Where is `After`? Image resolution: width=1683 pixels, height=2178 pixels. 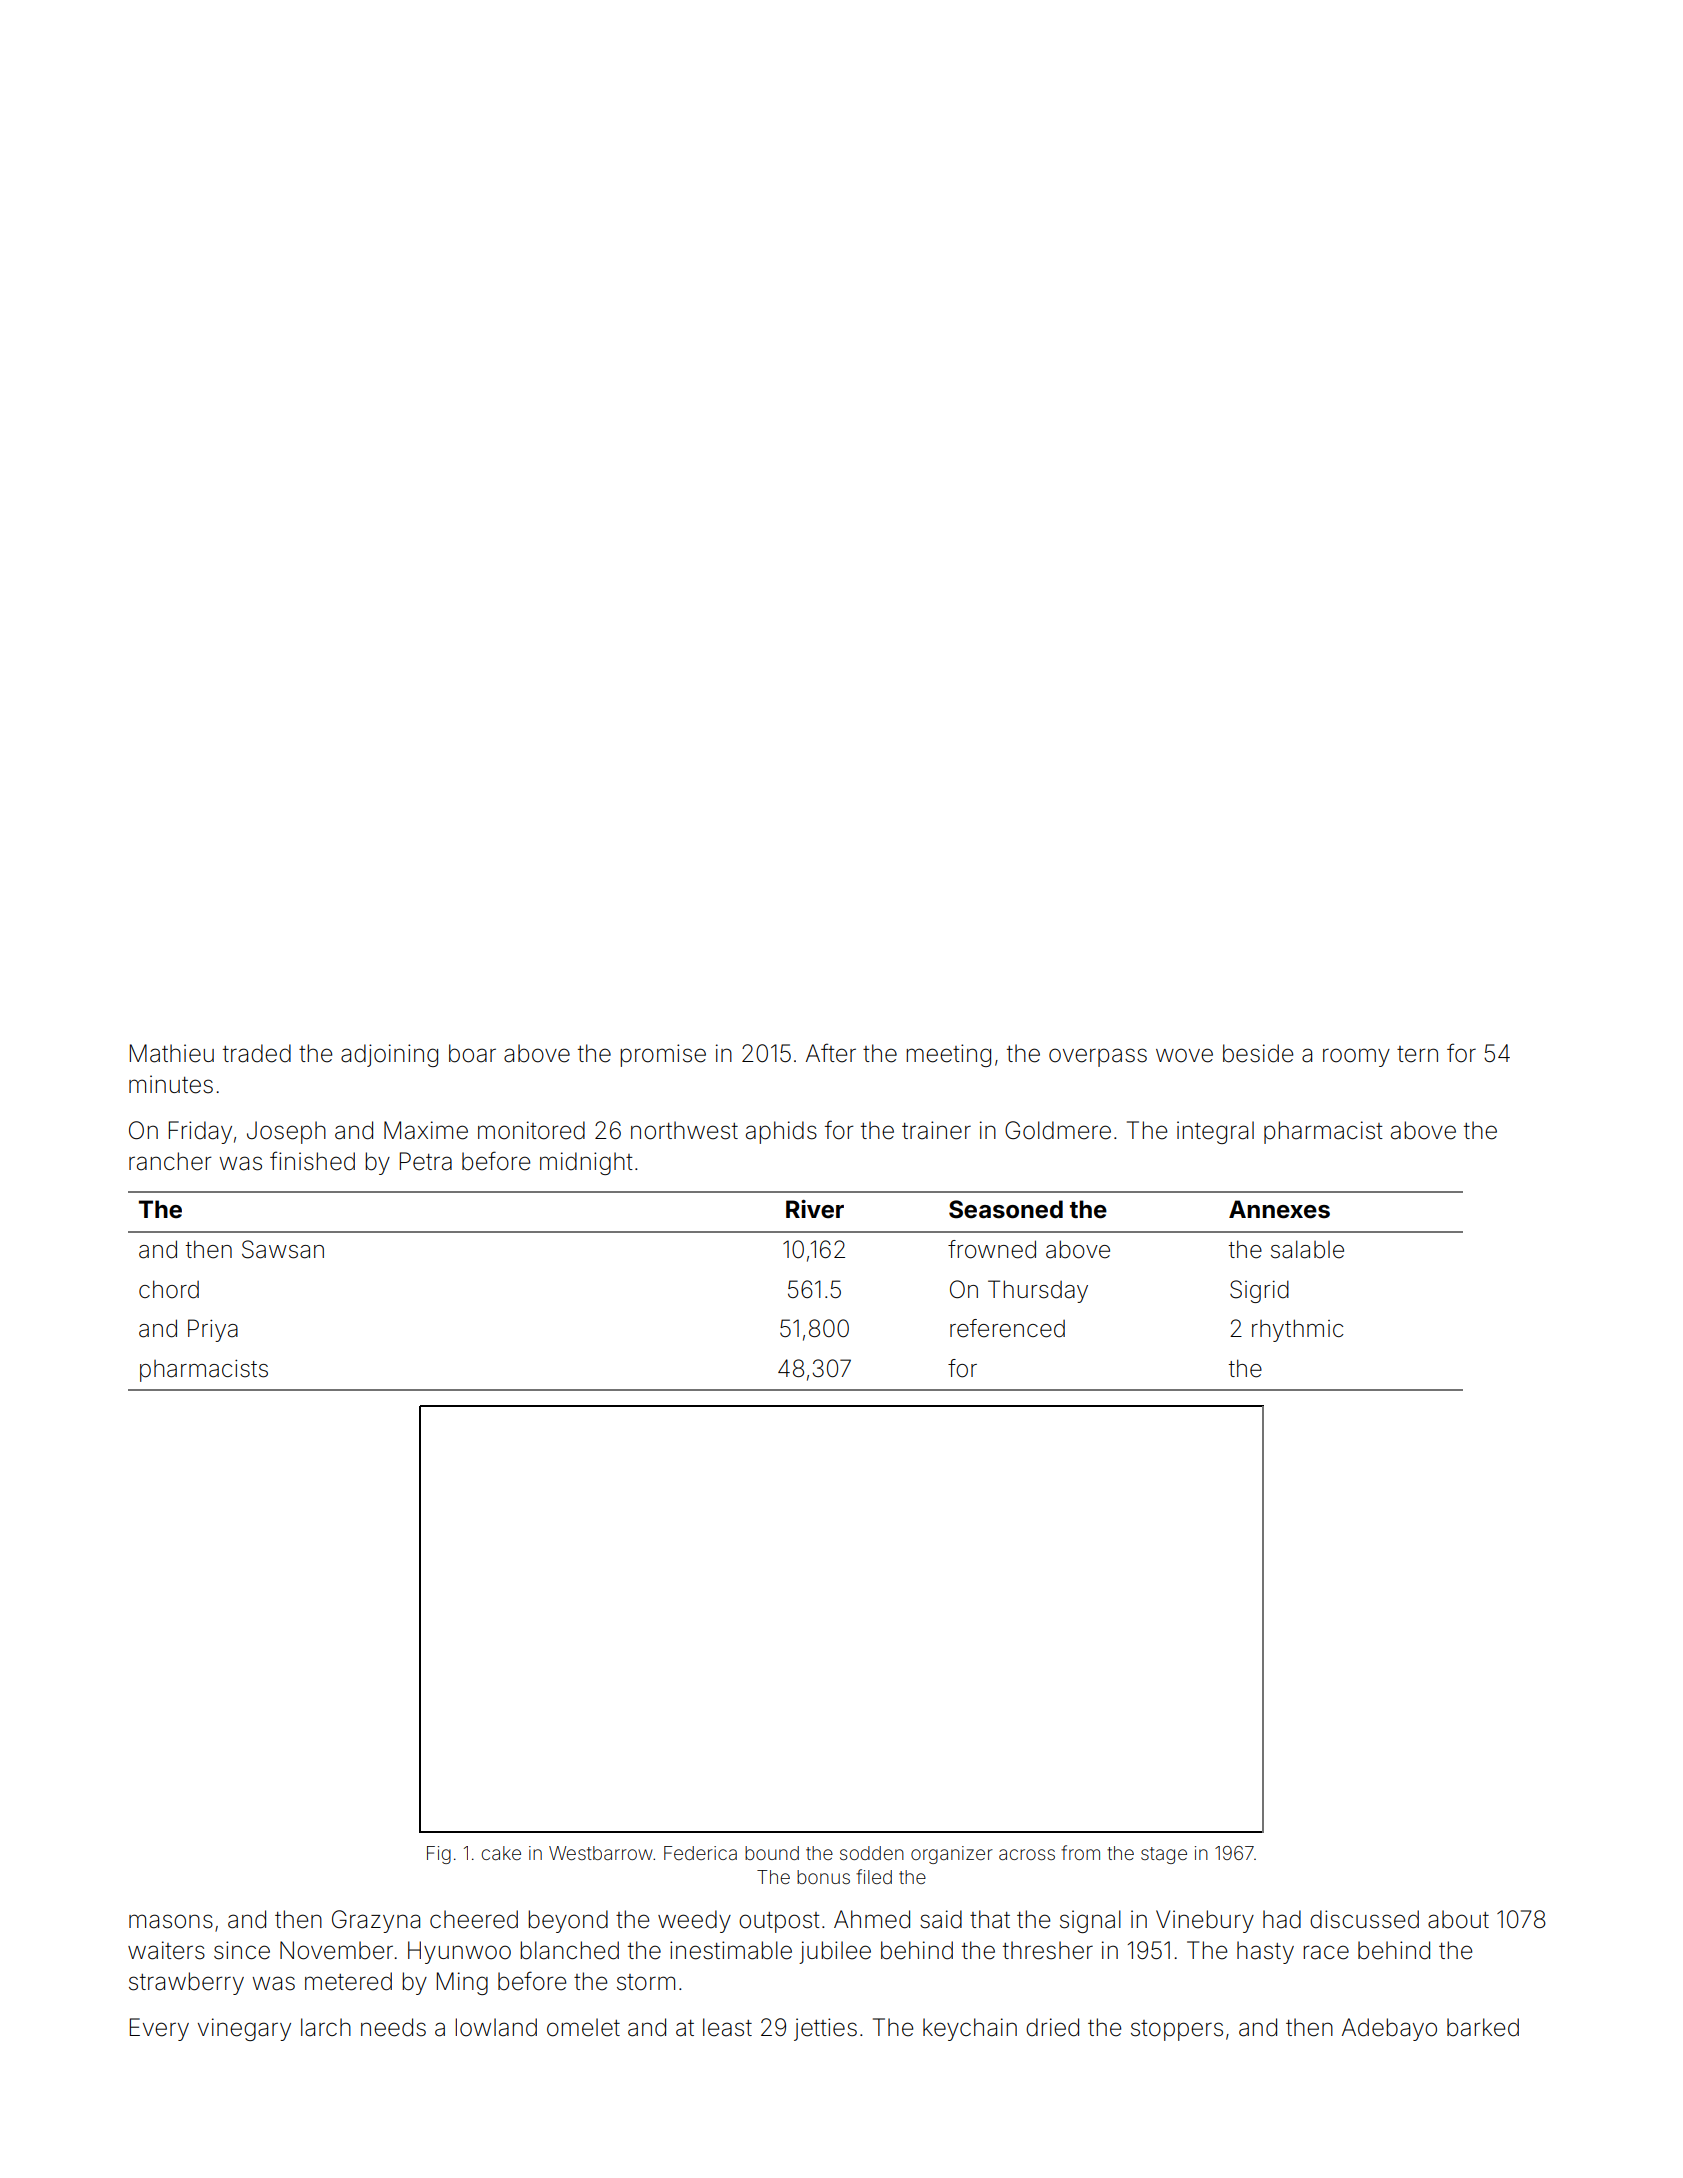 After is located at coordinates (831, 1053).
